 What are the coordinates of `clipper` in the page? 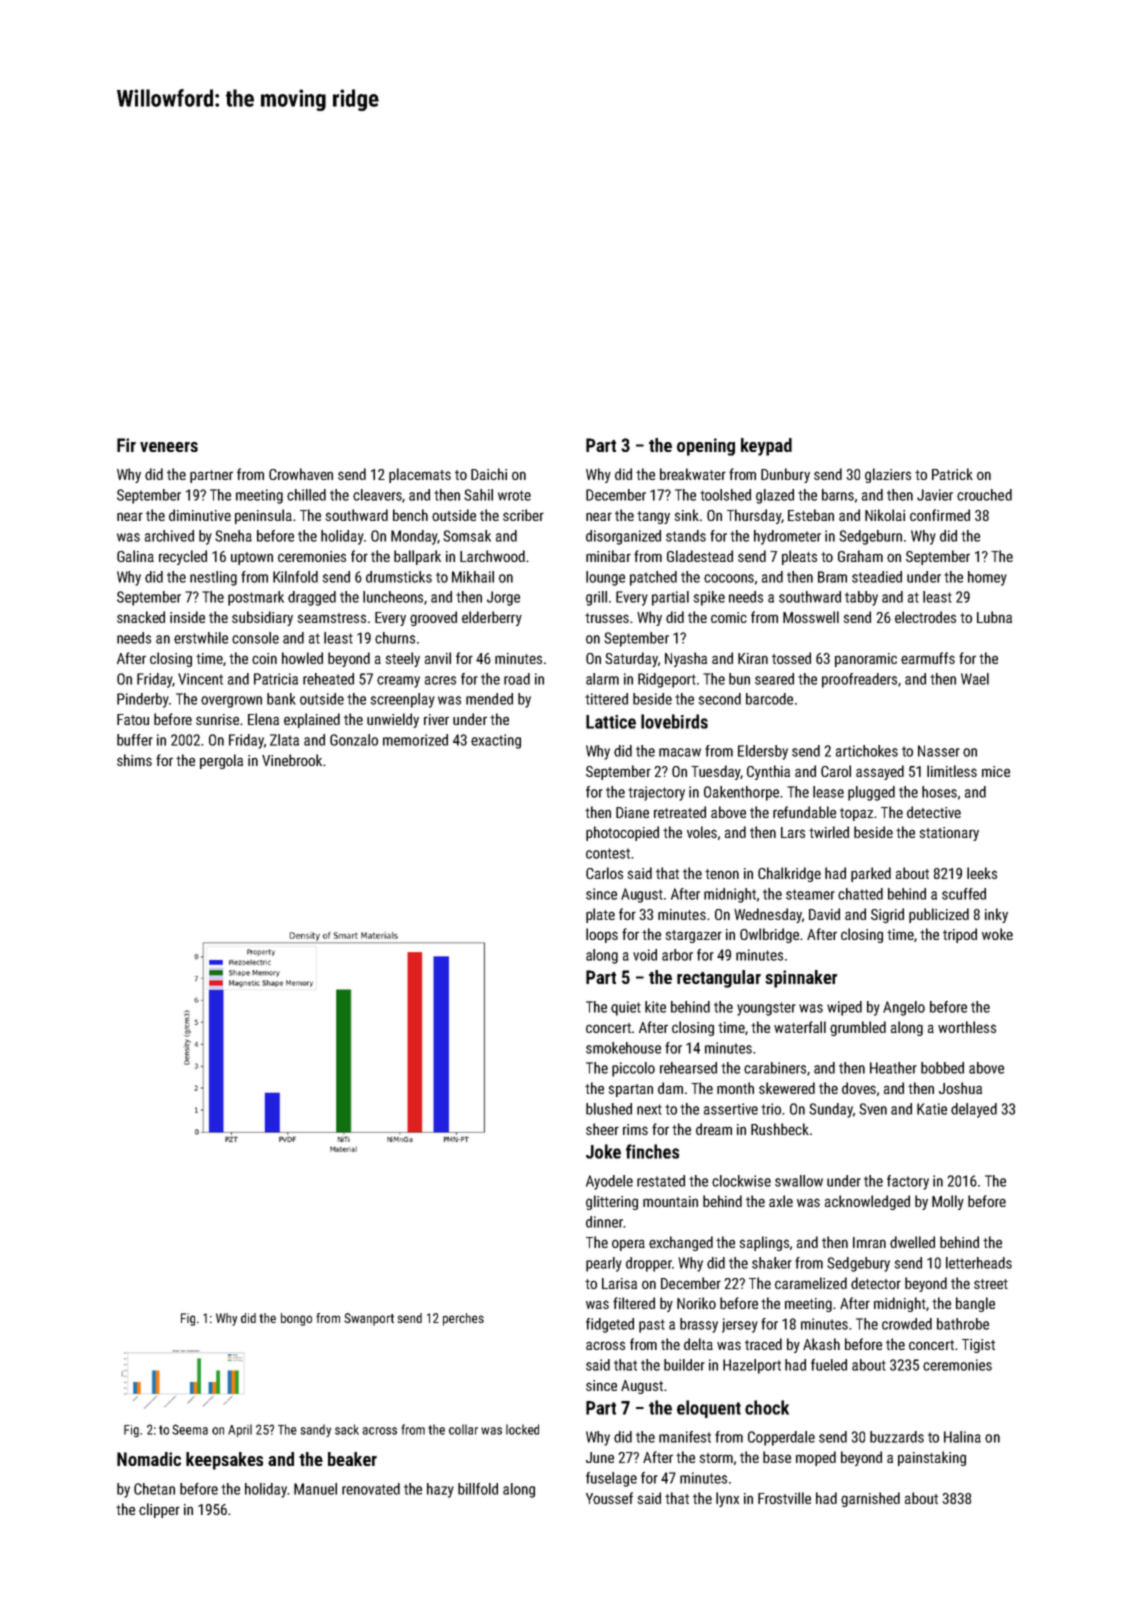 It's located at (159, 1510).
